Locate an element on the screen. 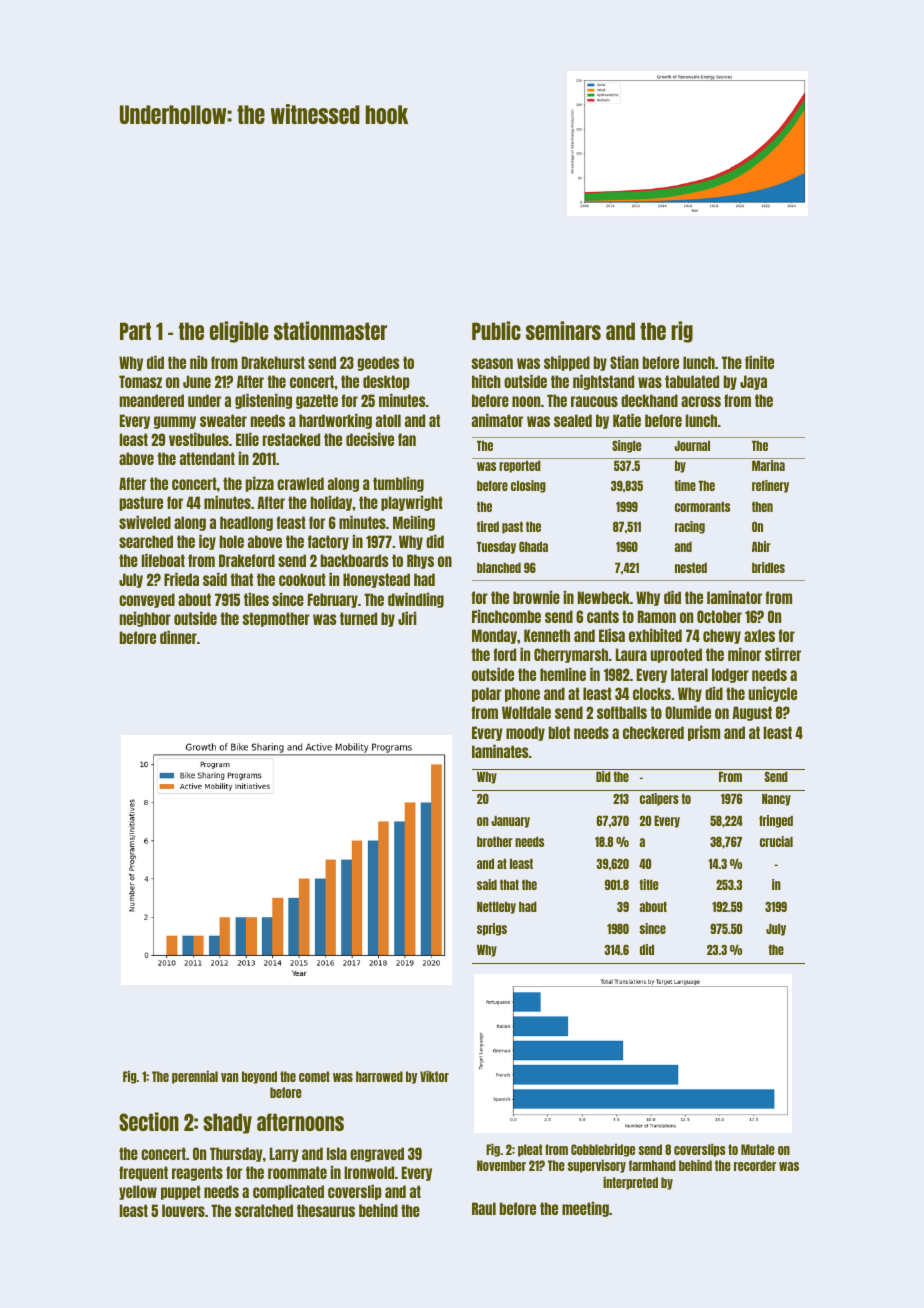 This screenshot has width=924, height=1308. turned is located at coordinates (358, 618).
